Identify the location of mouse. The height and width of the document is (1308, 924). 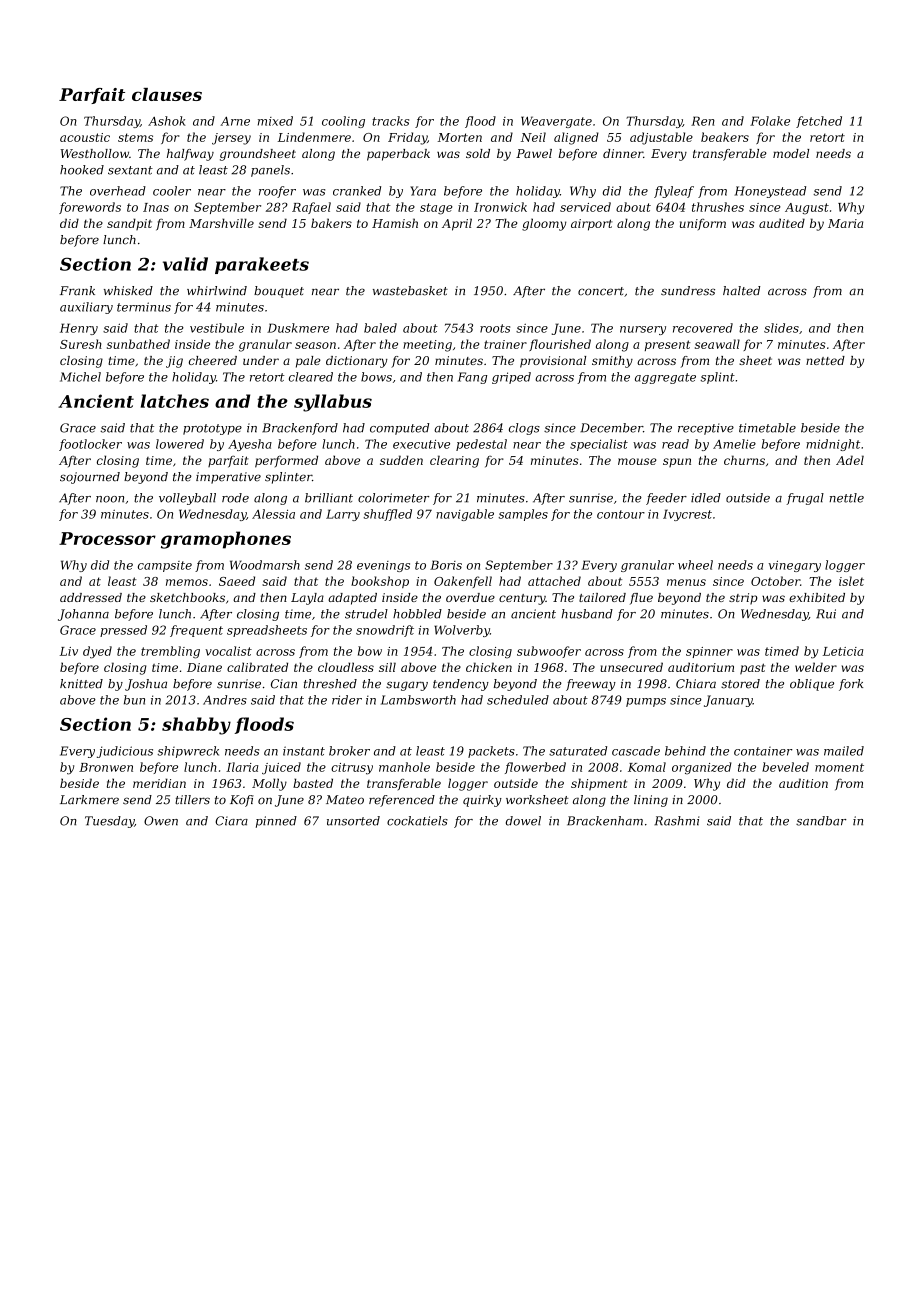
(637, 461).
